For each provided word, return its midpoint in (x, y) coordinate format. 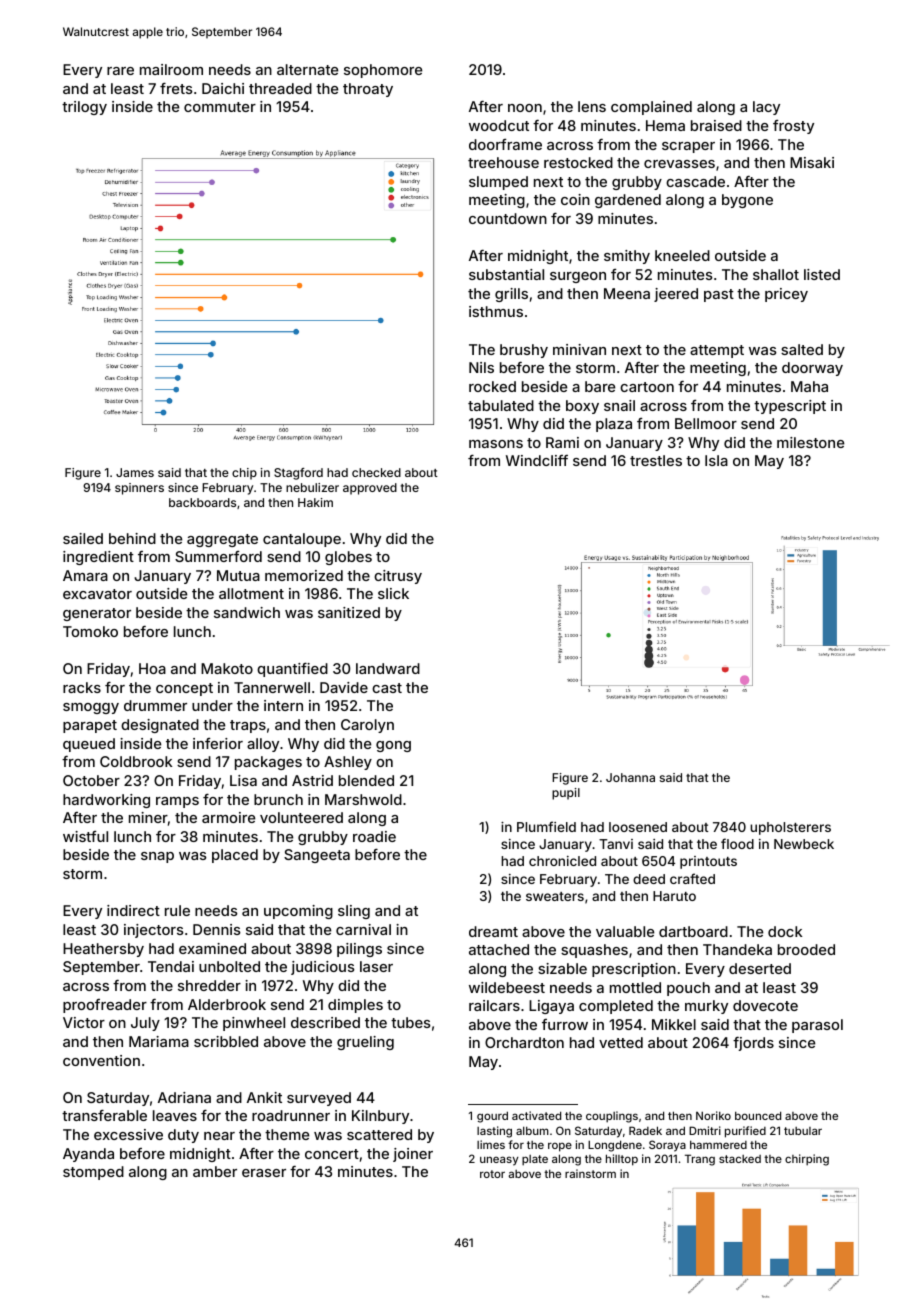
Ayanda (88, 1155)
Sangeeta (317, 856)
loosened (638, 827)
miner (148, 817)
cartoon (647, 387)
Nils (481, 367)
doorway (812, 369)
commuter (220, 107)
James (135, 472)
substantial (506, 274)
